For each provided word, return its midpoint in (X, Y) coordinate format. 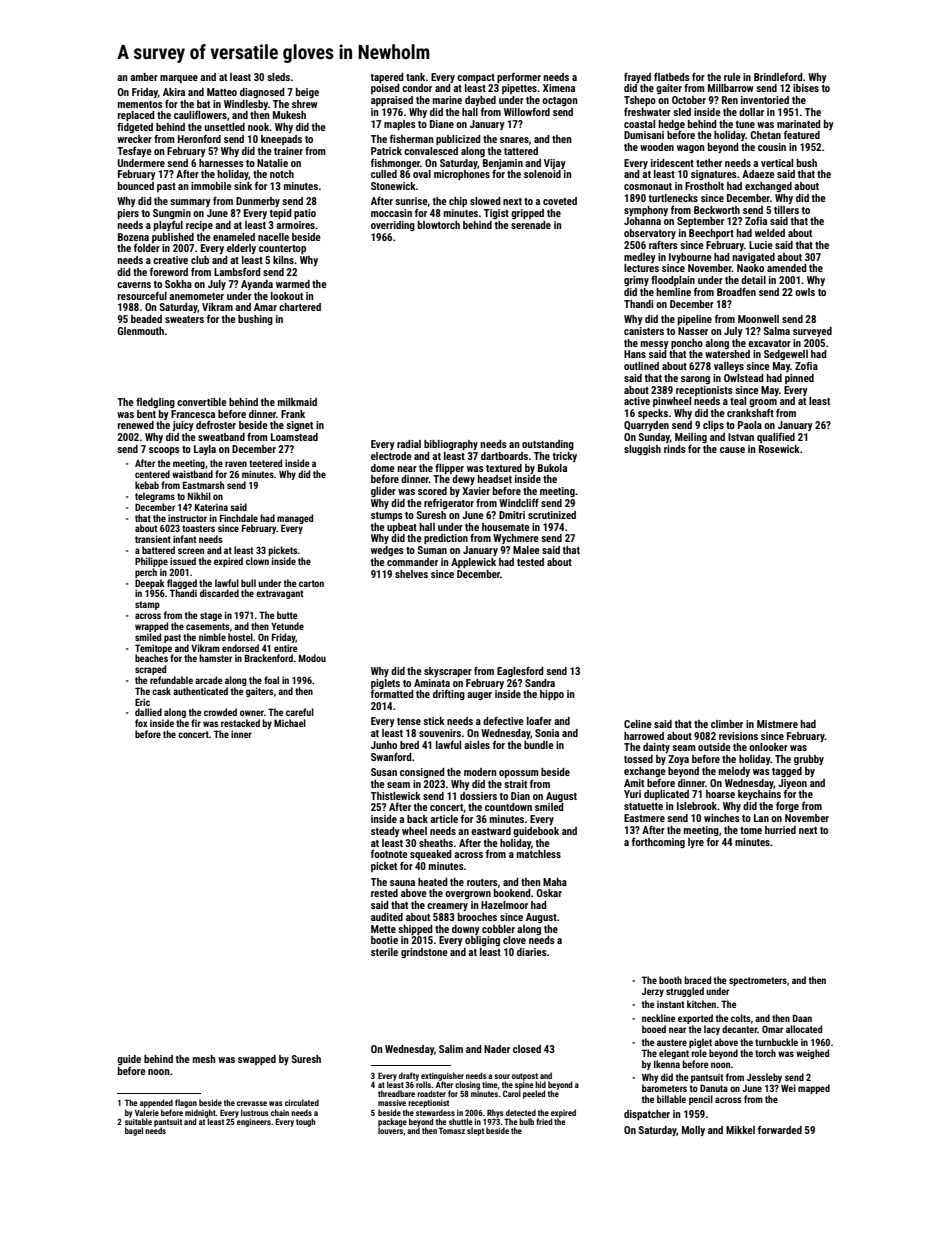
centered (152, 474)
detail (753, 280)
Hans (635, 354)
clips (713, 426)
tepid (281, 214)
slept (475, 1131)
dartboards (504, 456)
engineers (254, 1122)
